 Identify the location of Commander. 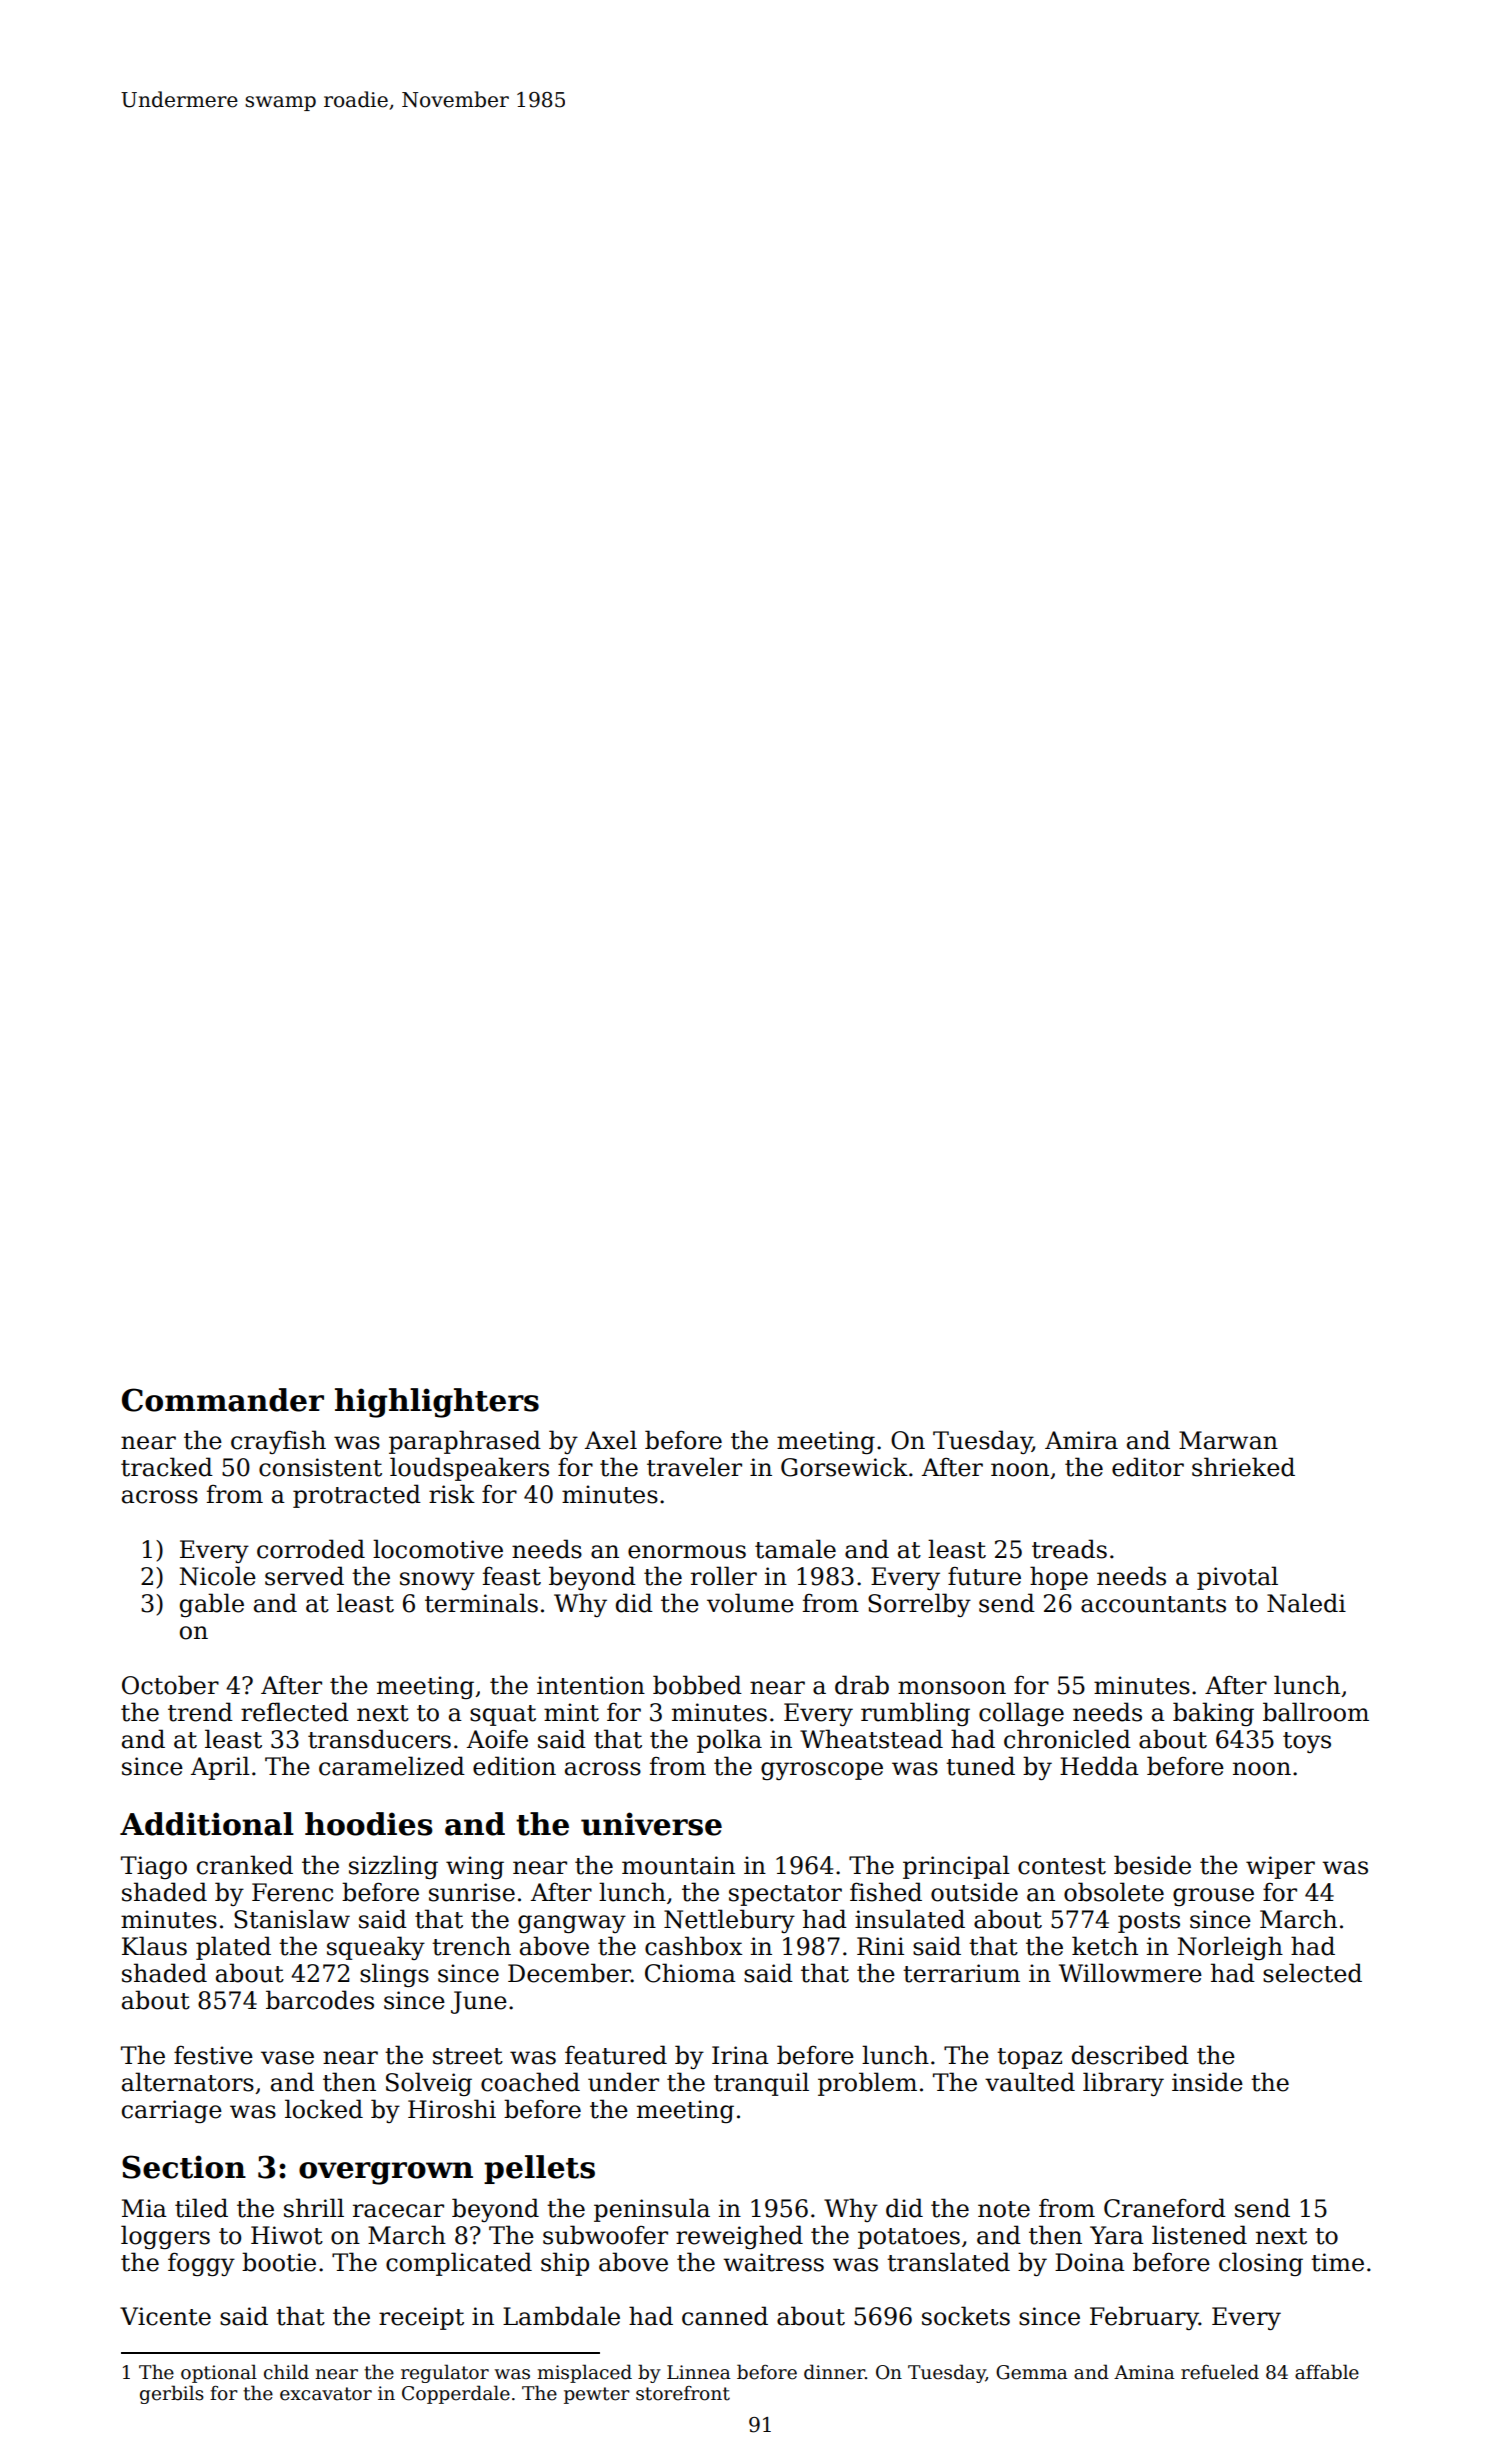
(223, 1400).
